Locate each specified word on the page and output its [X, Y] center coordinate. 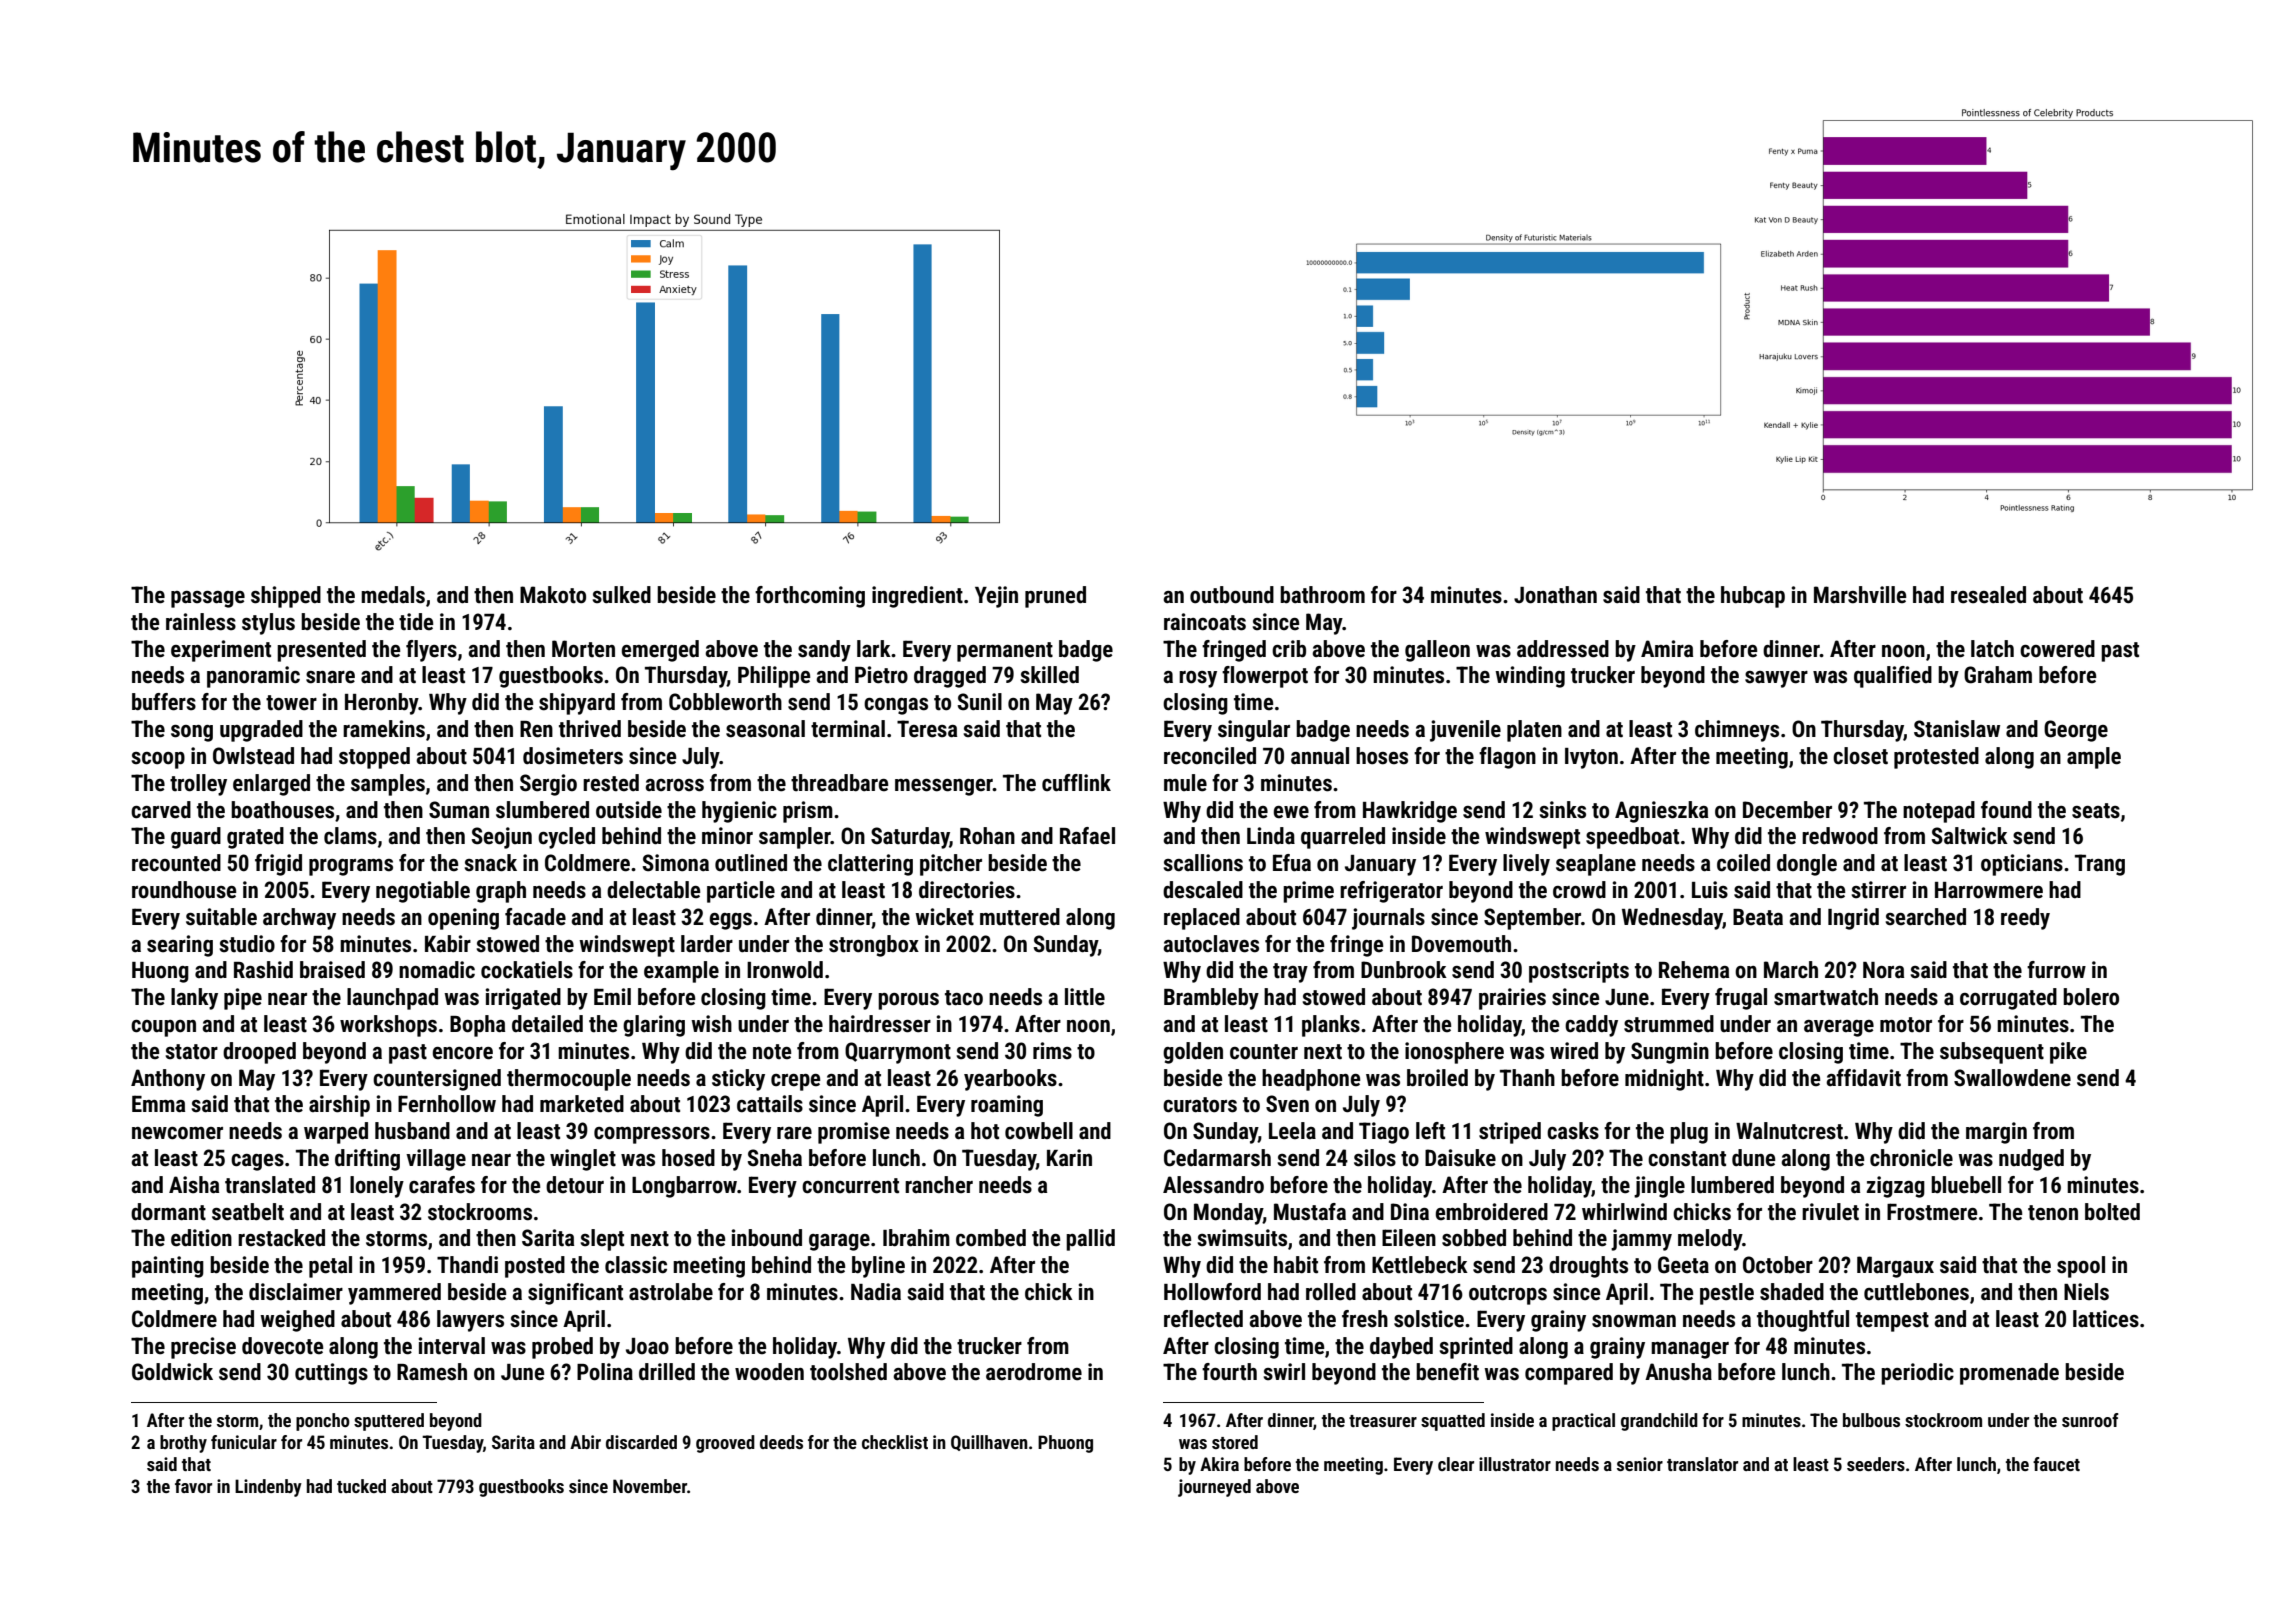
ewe [1291, 812]
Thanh [1527, 1077]
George [2076, 731]
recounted [176, 863]
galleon [1437, 651]
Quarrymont [898, 1053]
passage [208, 599]
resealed [1988, 595]
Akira [1219, 1464]
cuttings [331, 1374]
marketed [582, 1104]
